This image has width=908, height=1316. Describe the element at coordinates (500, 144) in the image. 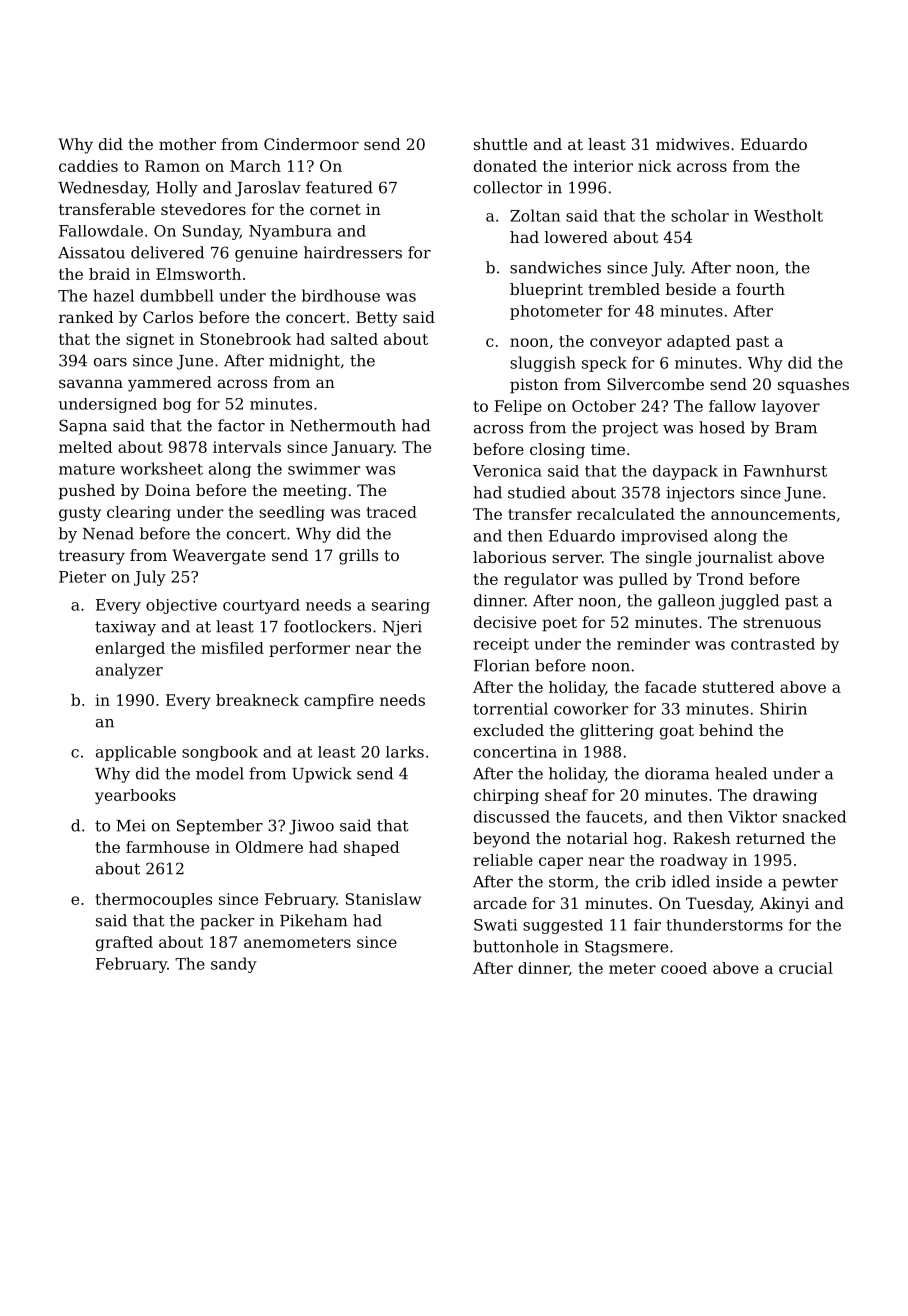

I see `shuttle` at that location.
